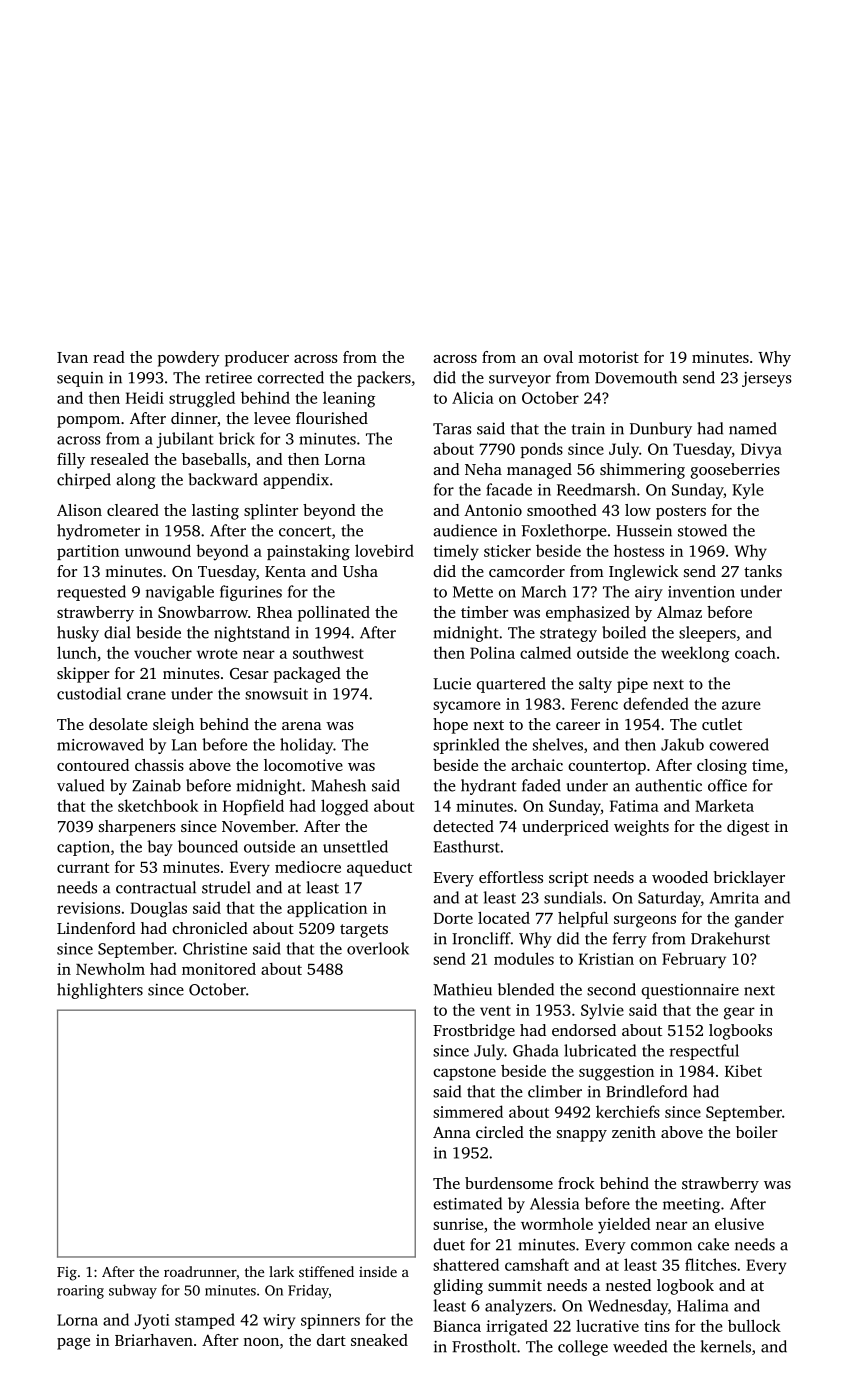 This image has height=1400, width=849. What do you see at coordinates (100, 991) in the image?
I see `highlighters` at bounding box center [100, 991].
